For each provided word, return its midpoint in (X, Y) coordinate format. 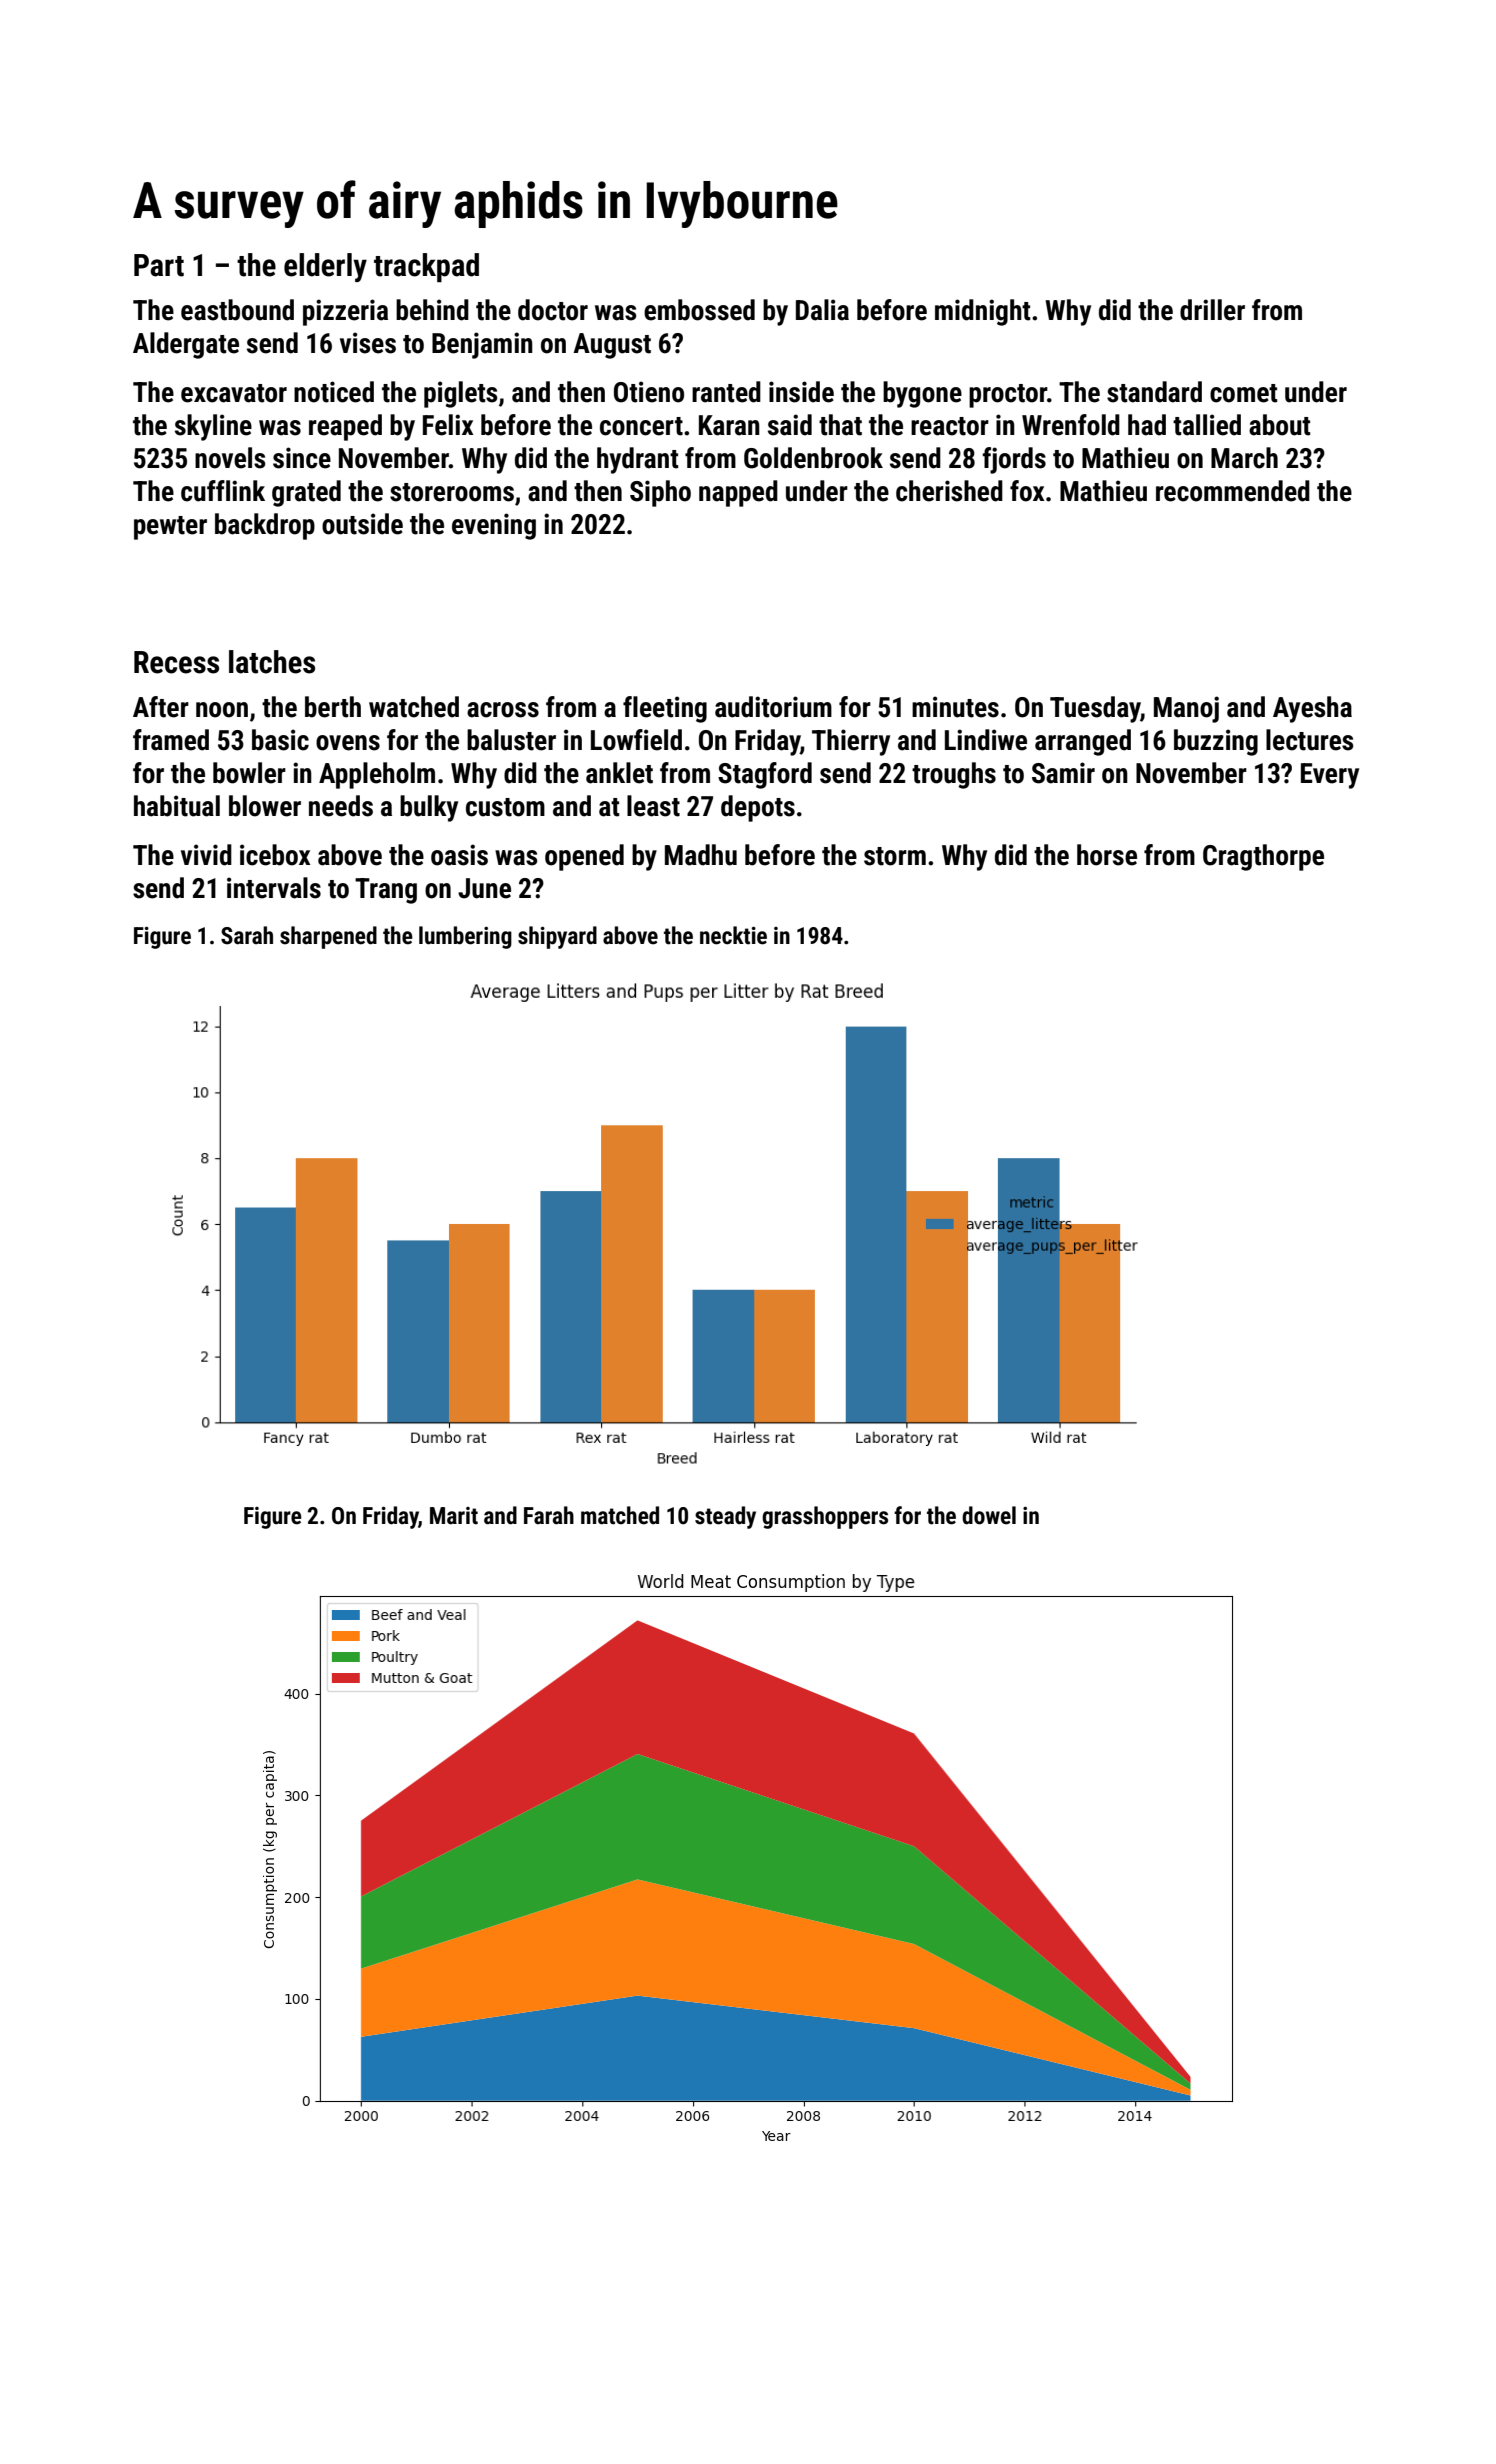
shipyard (557, 937)
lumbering (465, 937)
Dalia (822, 310)
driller (1212, 310)
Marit (454, 1516)
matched (620, 1515)
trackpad (426, 267)
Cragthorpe (1263, 857)
